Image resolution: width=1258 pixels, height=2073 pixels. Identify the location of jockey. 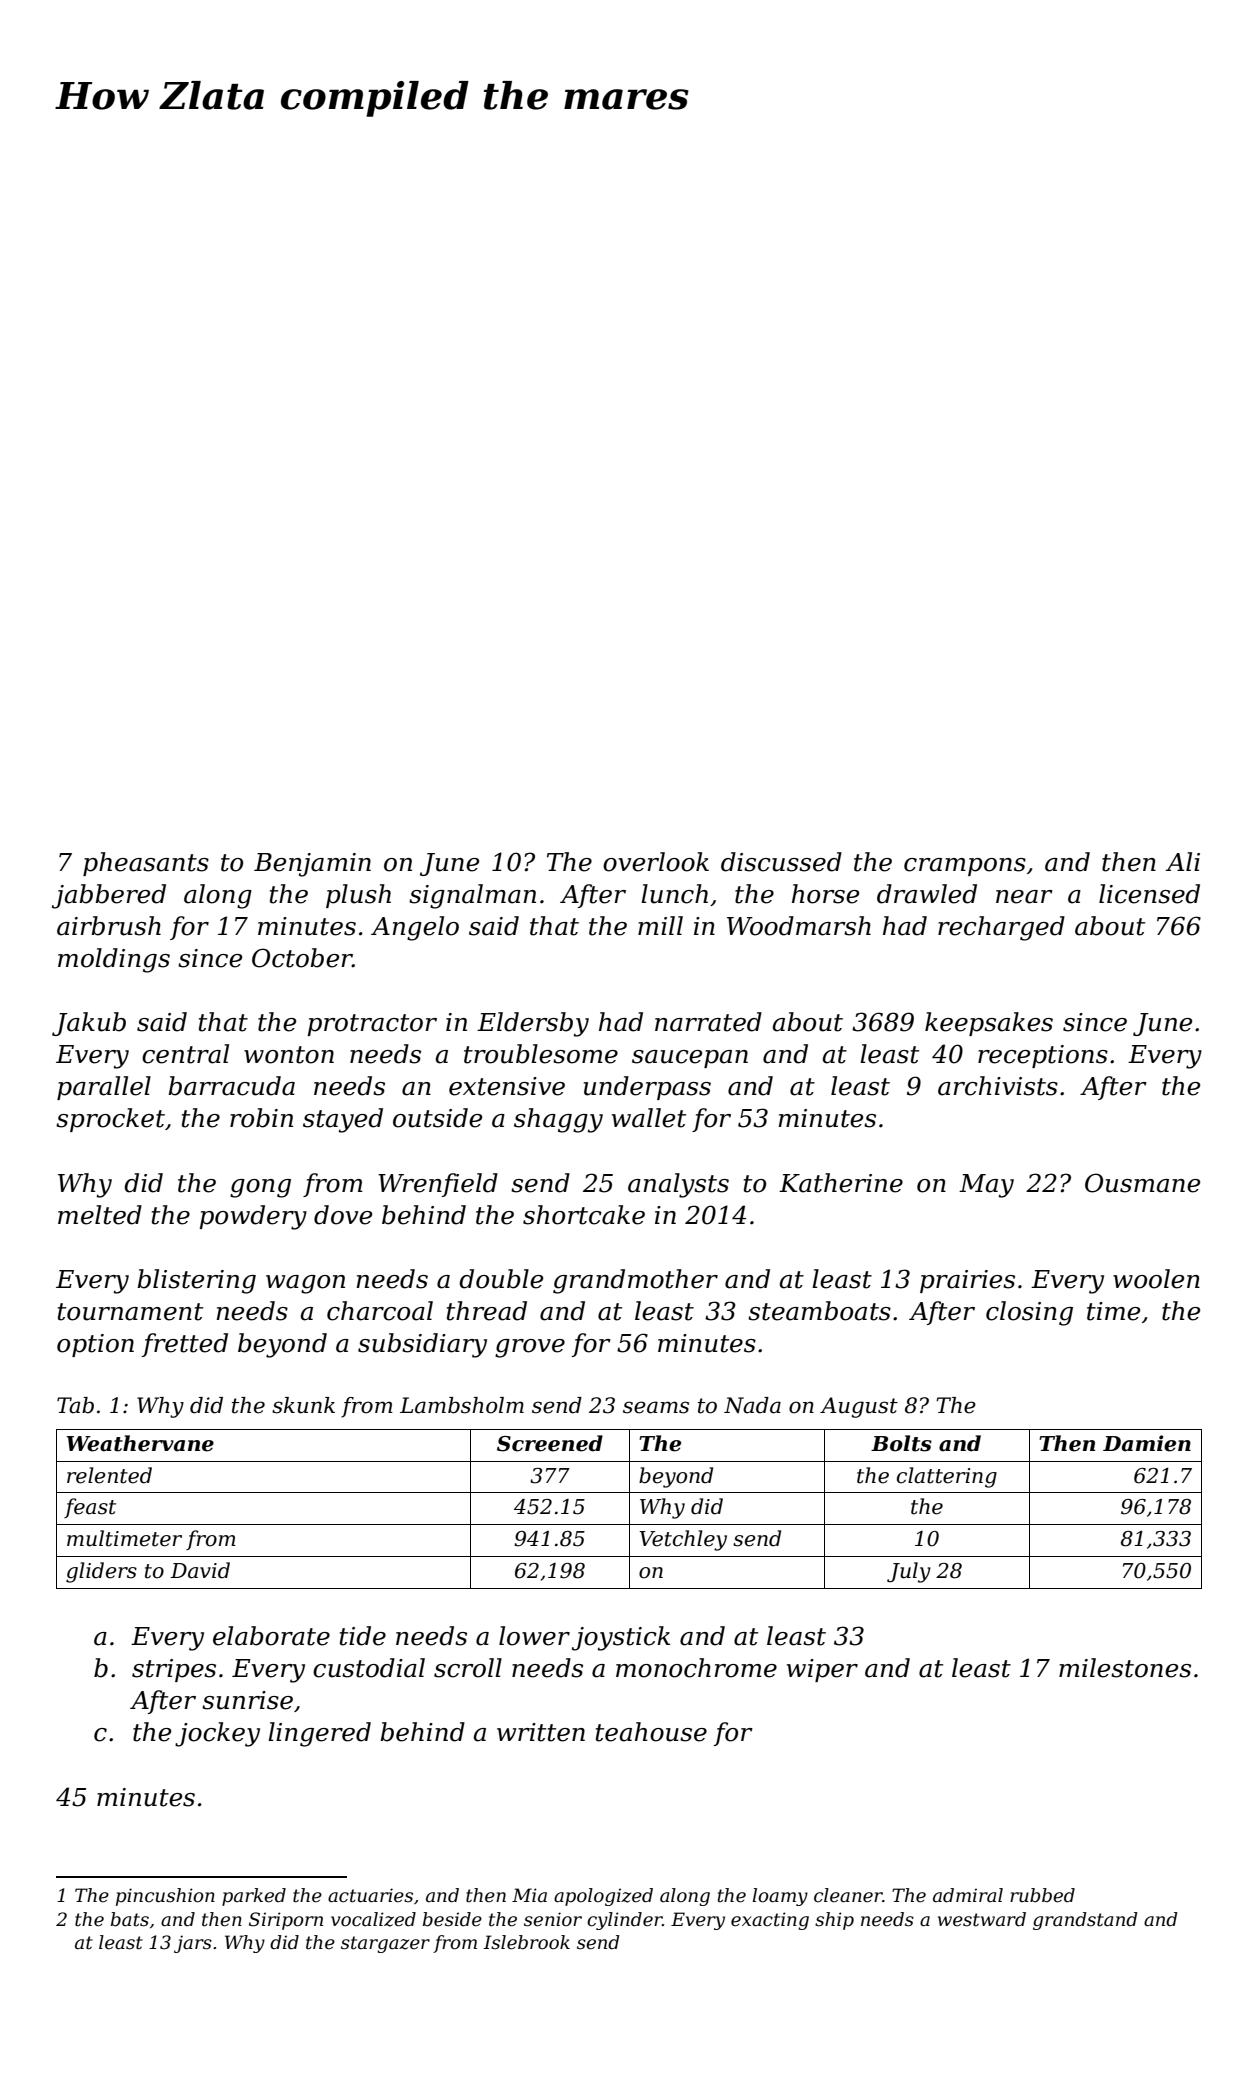
(217, 1734).
